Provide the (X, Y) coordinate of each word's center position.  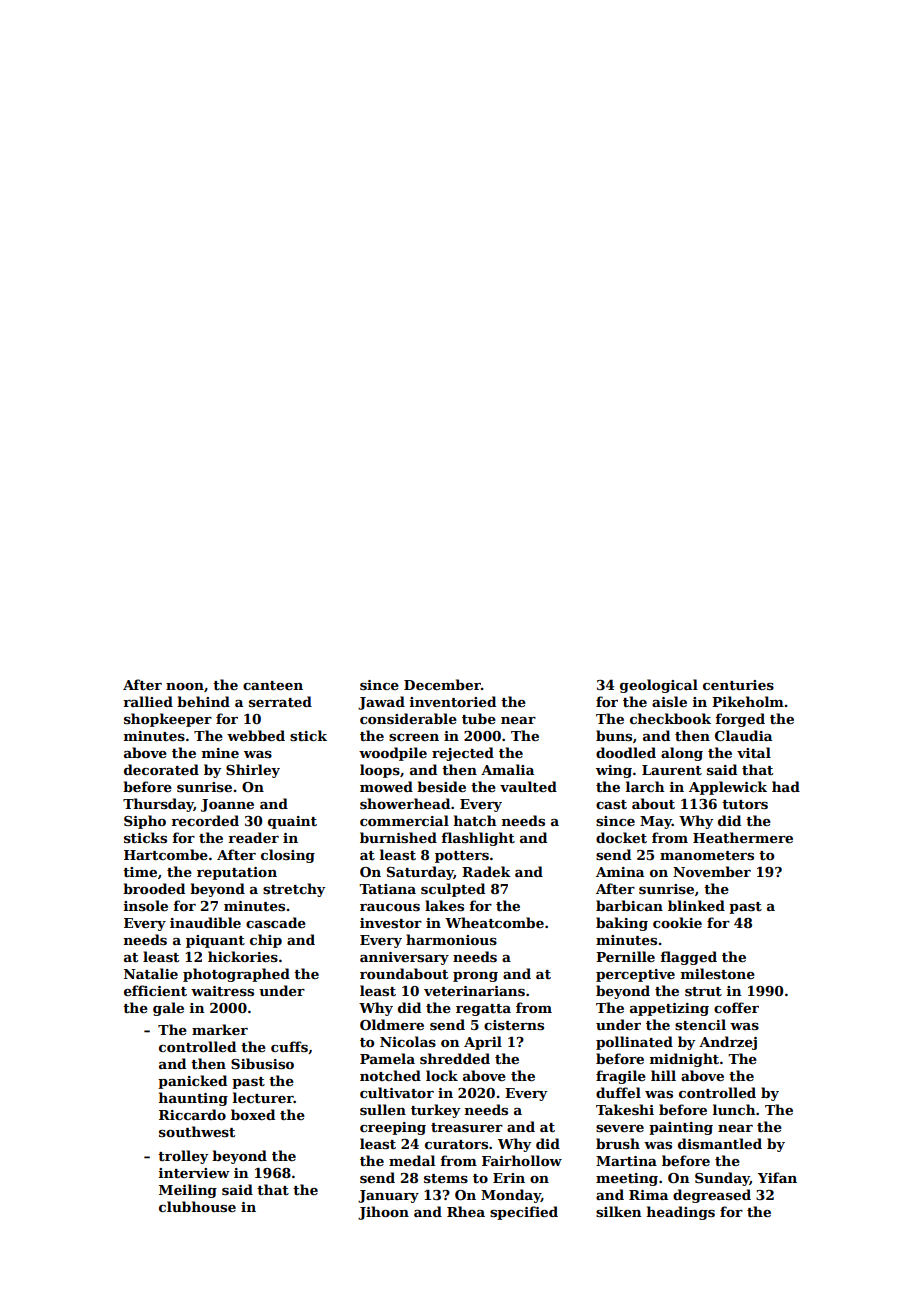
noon (185, 686)
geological (659, 686)
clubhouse (197, 1206)
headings (681, 1213)
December (442, 684)
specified (524, 1213)
